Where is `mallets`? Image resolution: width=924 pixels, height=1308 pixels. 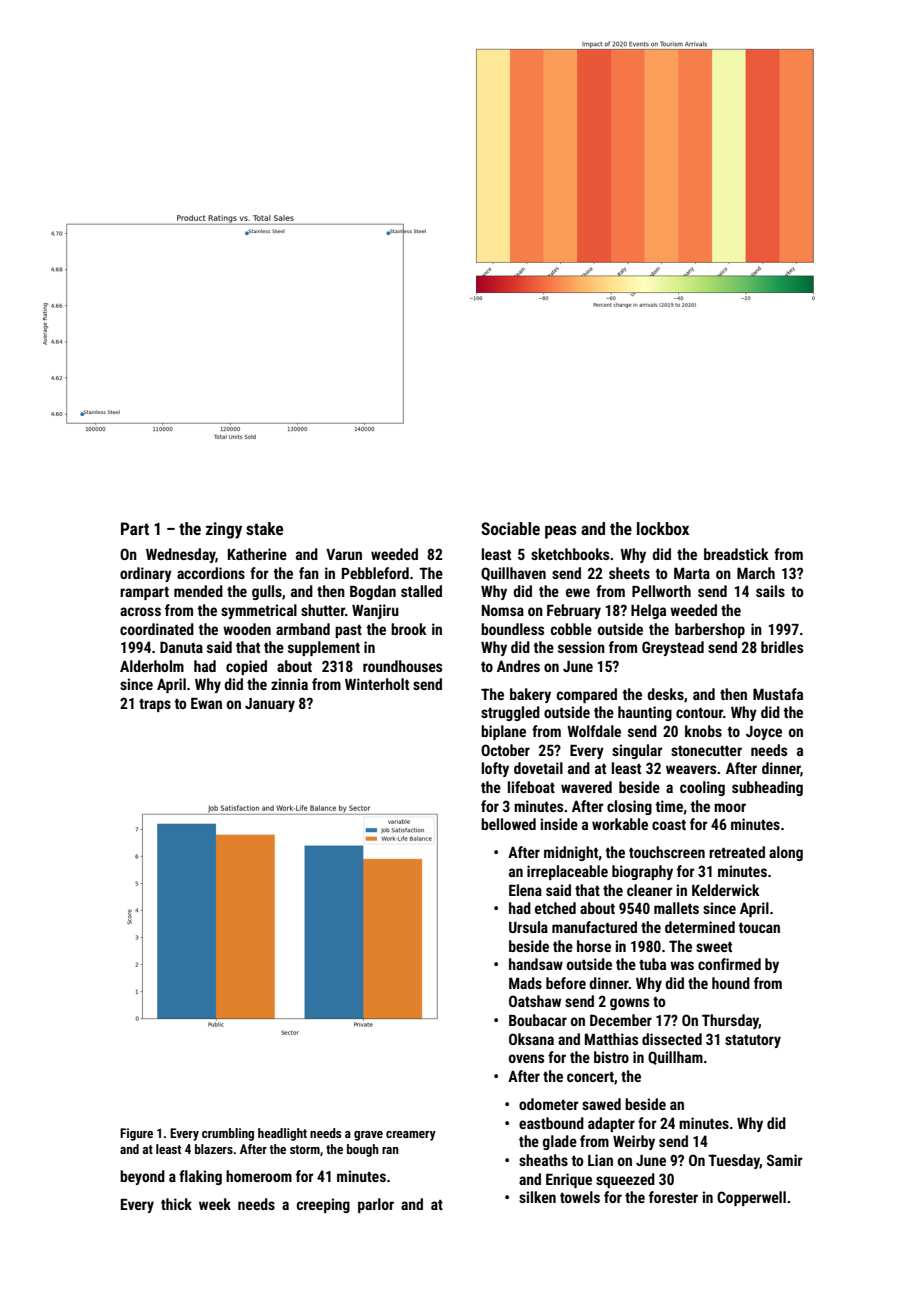 mallets is located at coordinates (676, 908).
